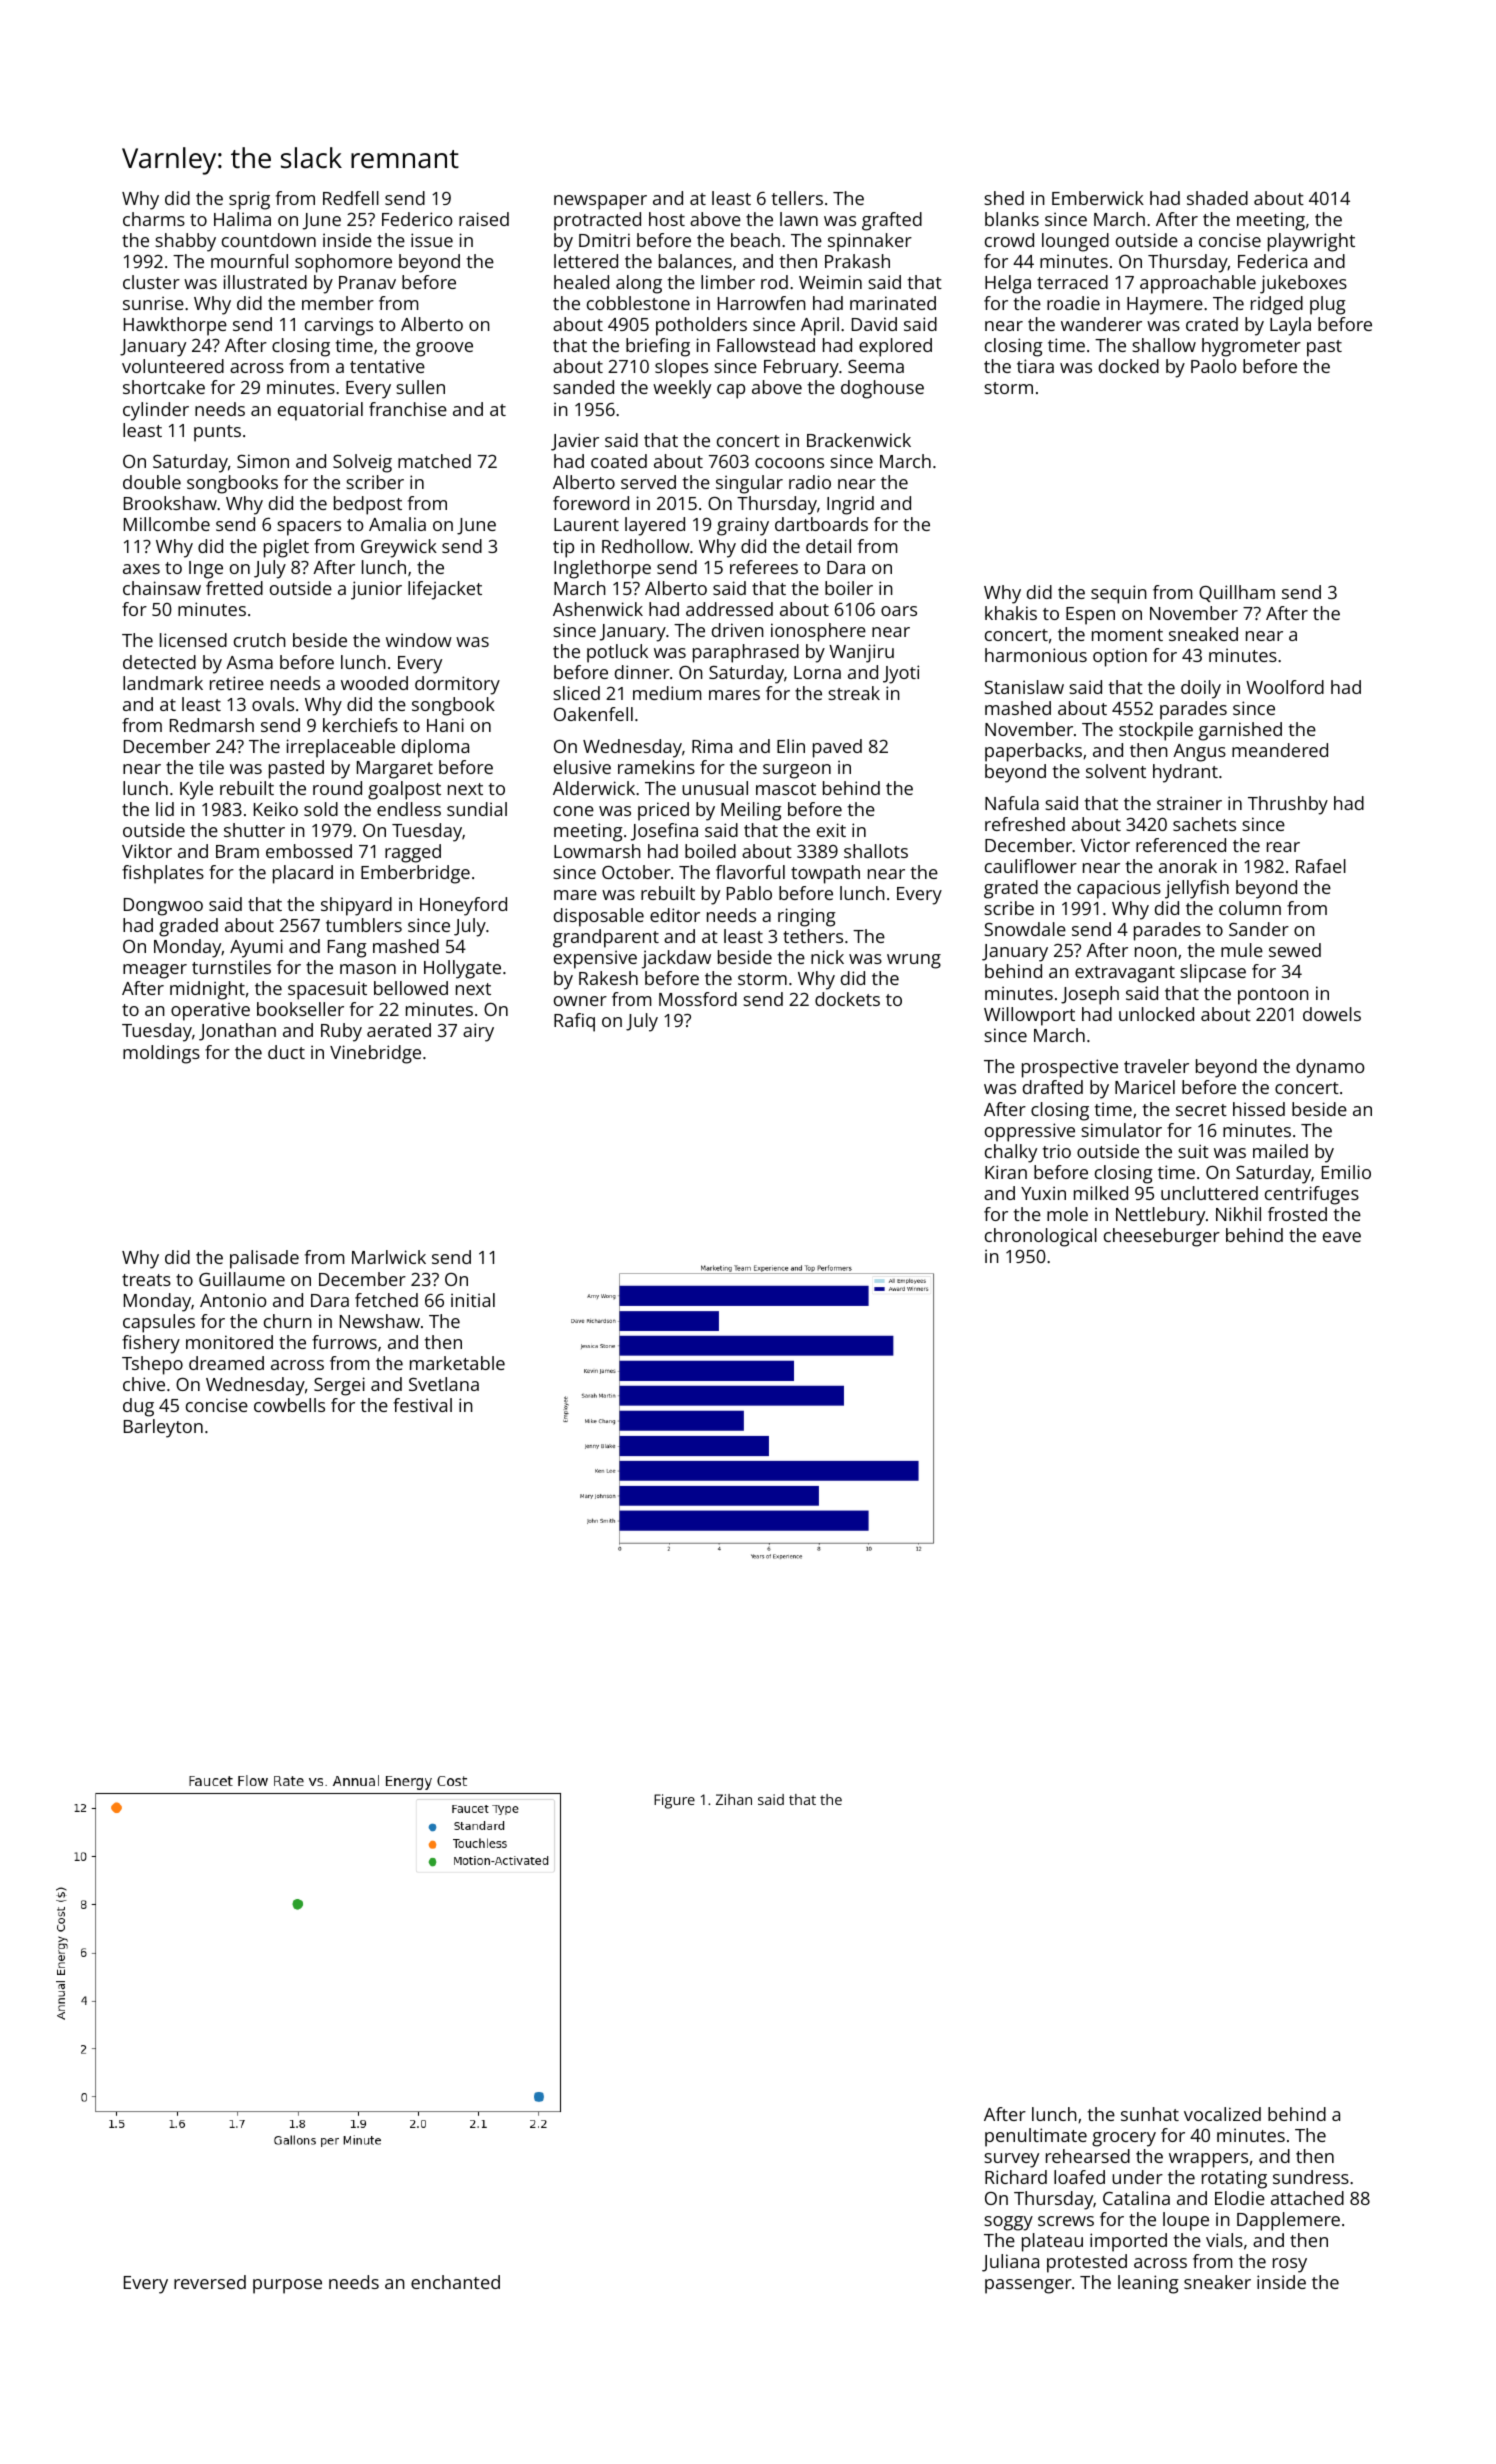 The height and width of the document is (2464, 1496). Describe the element at coordinates (256, 948) in the document. I see `Ayumi` at that location.
